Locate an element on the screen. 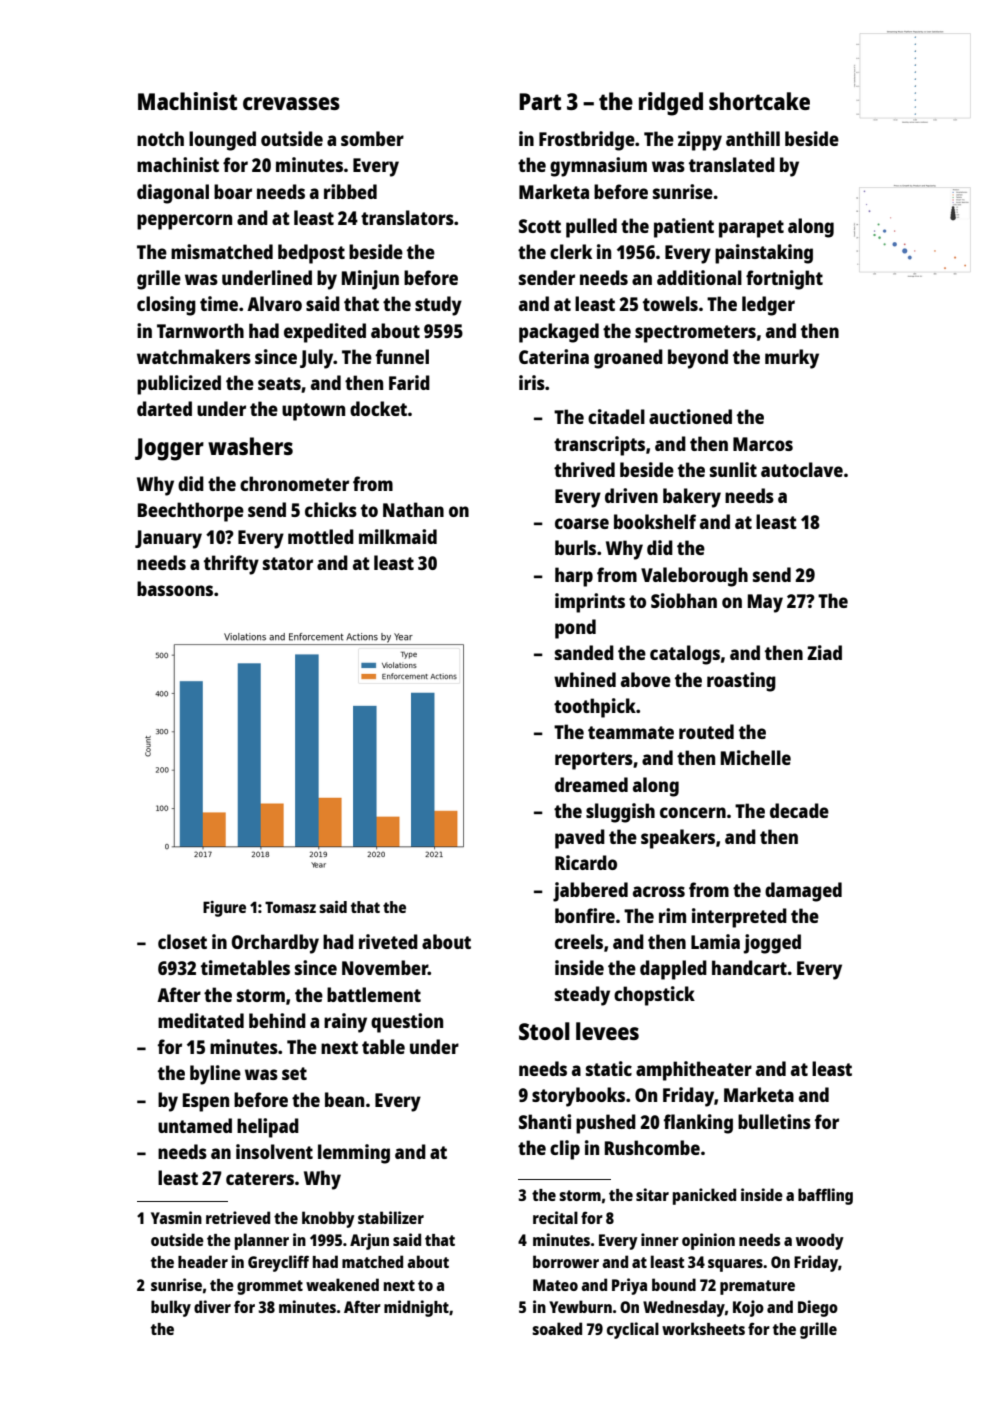 The image size is (991, 1408). Yasmin is located at coordinates (176, 1217).
